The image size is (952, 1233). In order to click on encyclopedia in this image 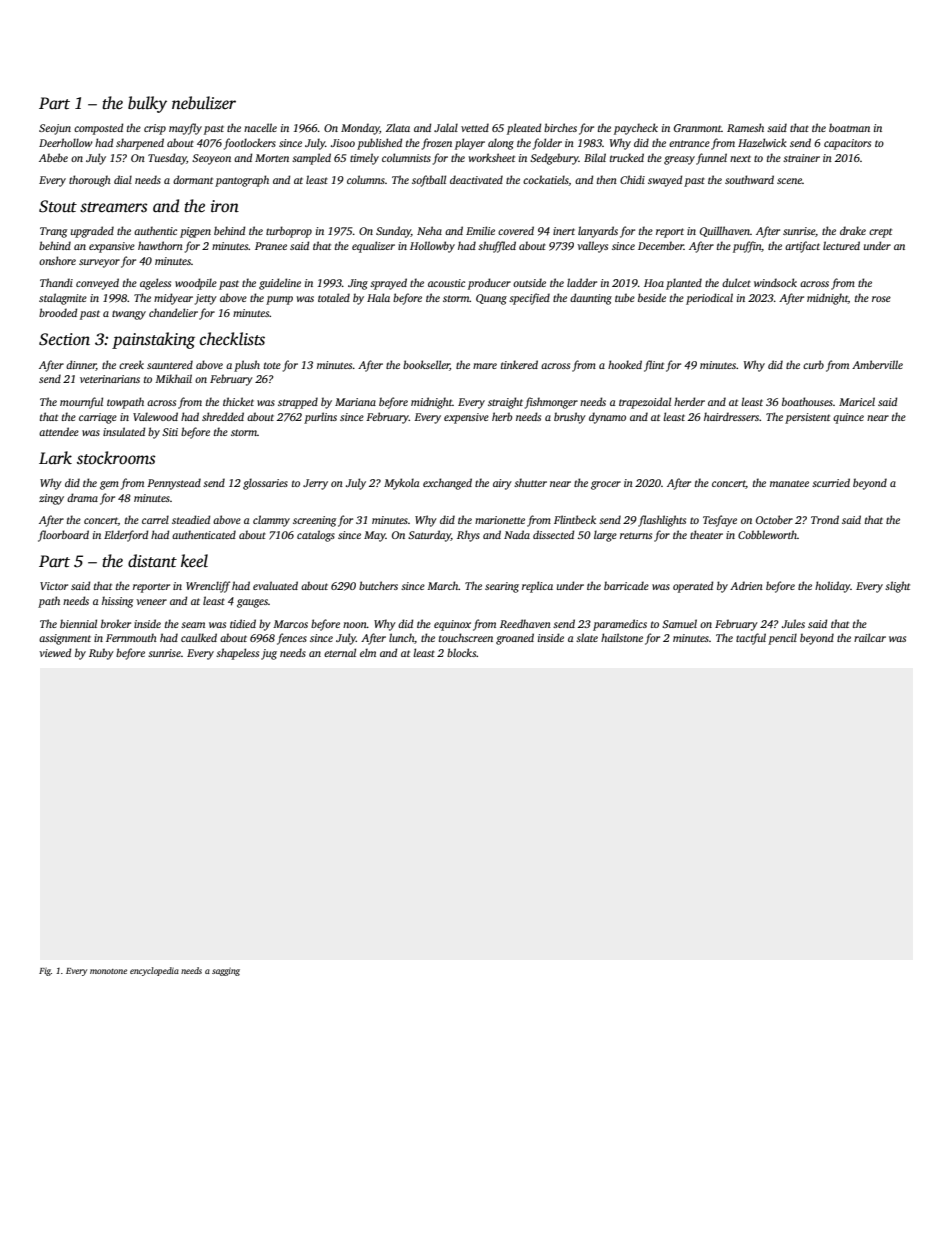, I will do `click(154, 971)`.
